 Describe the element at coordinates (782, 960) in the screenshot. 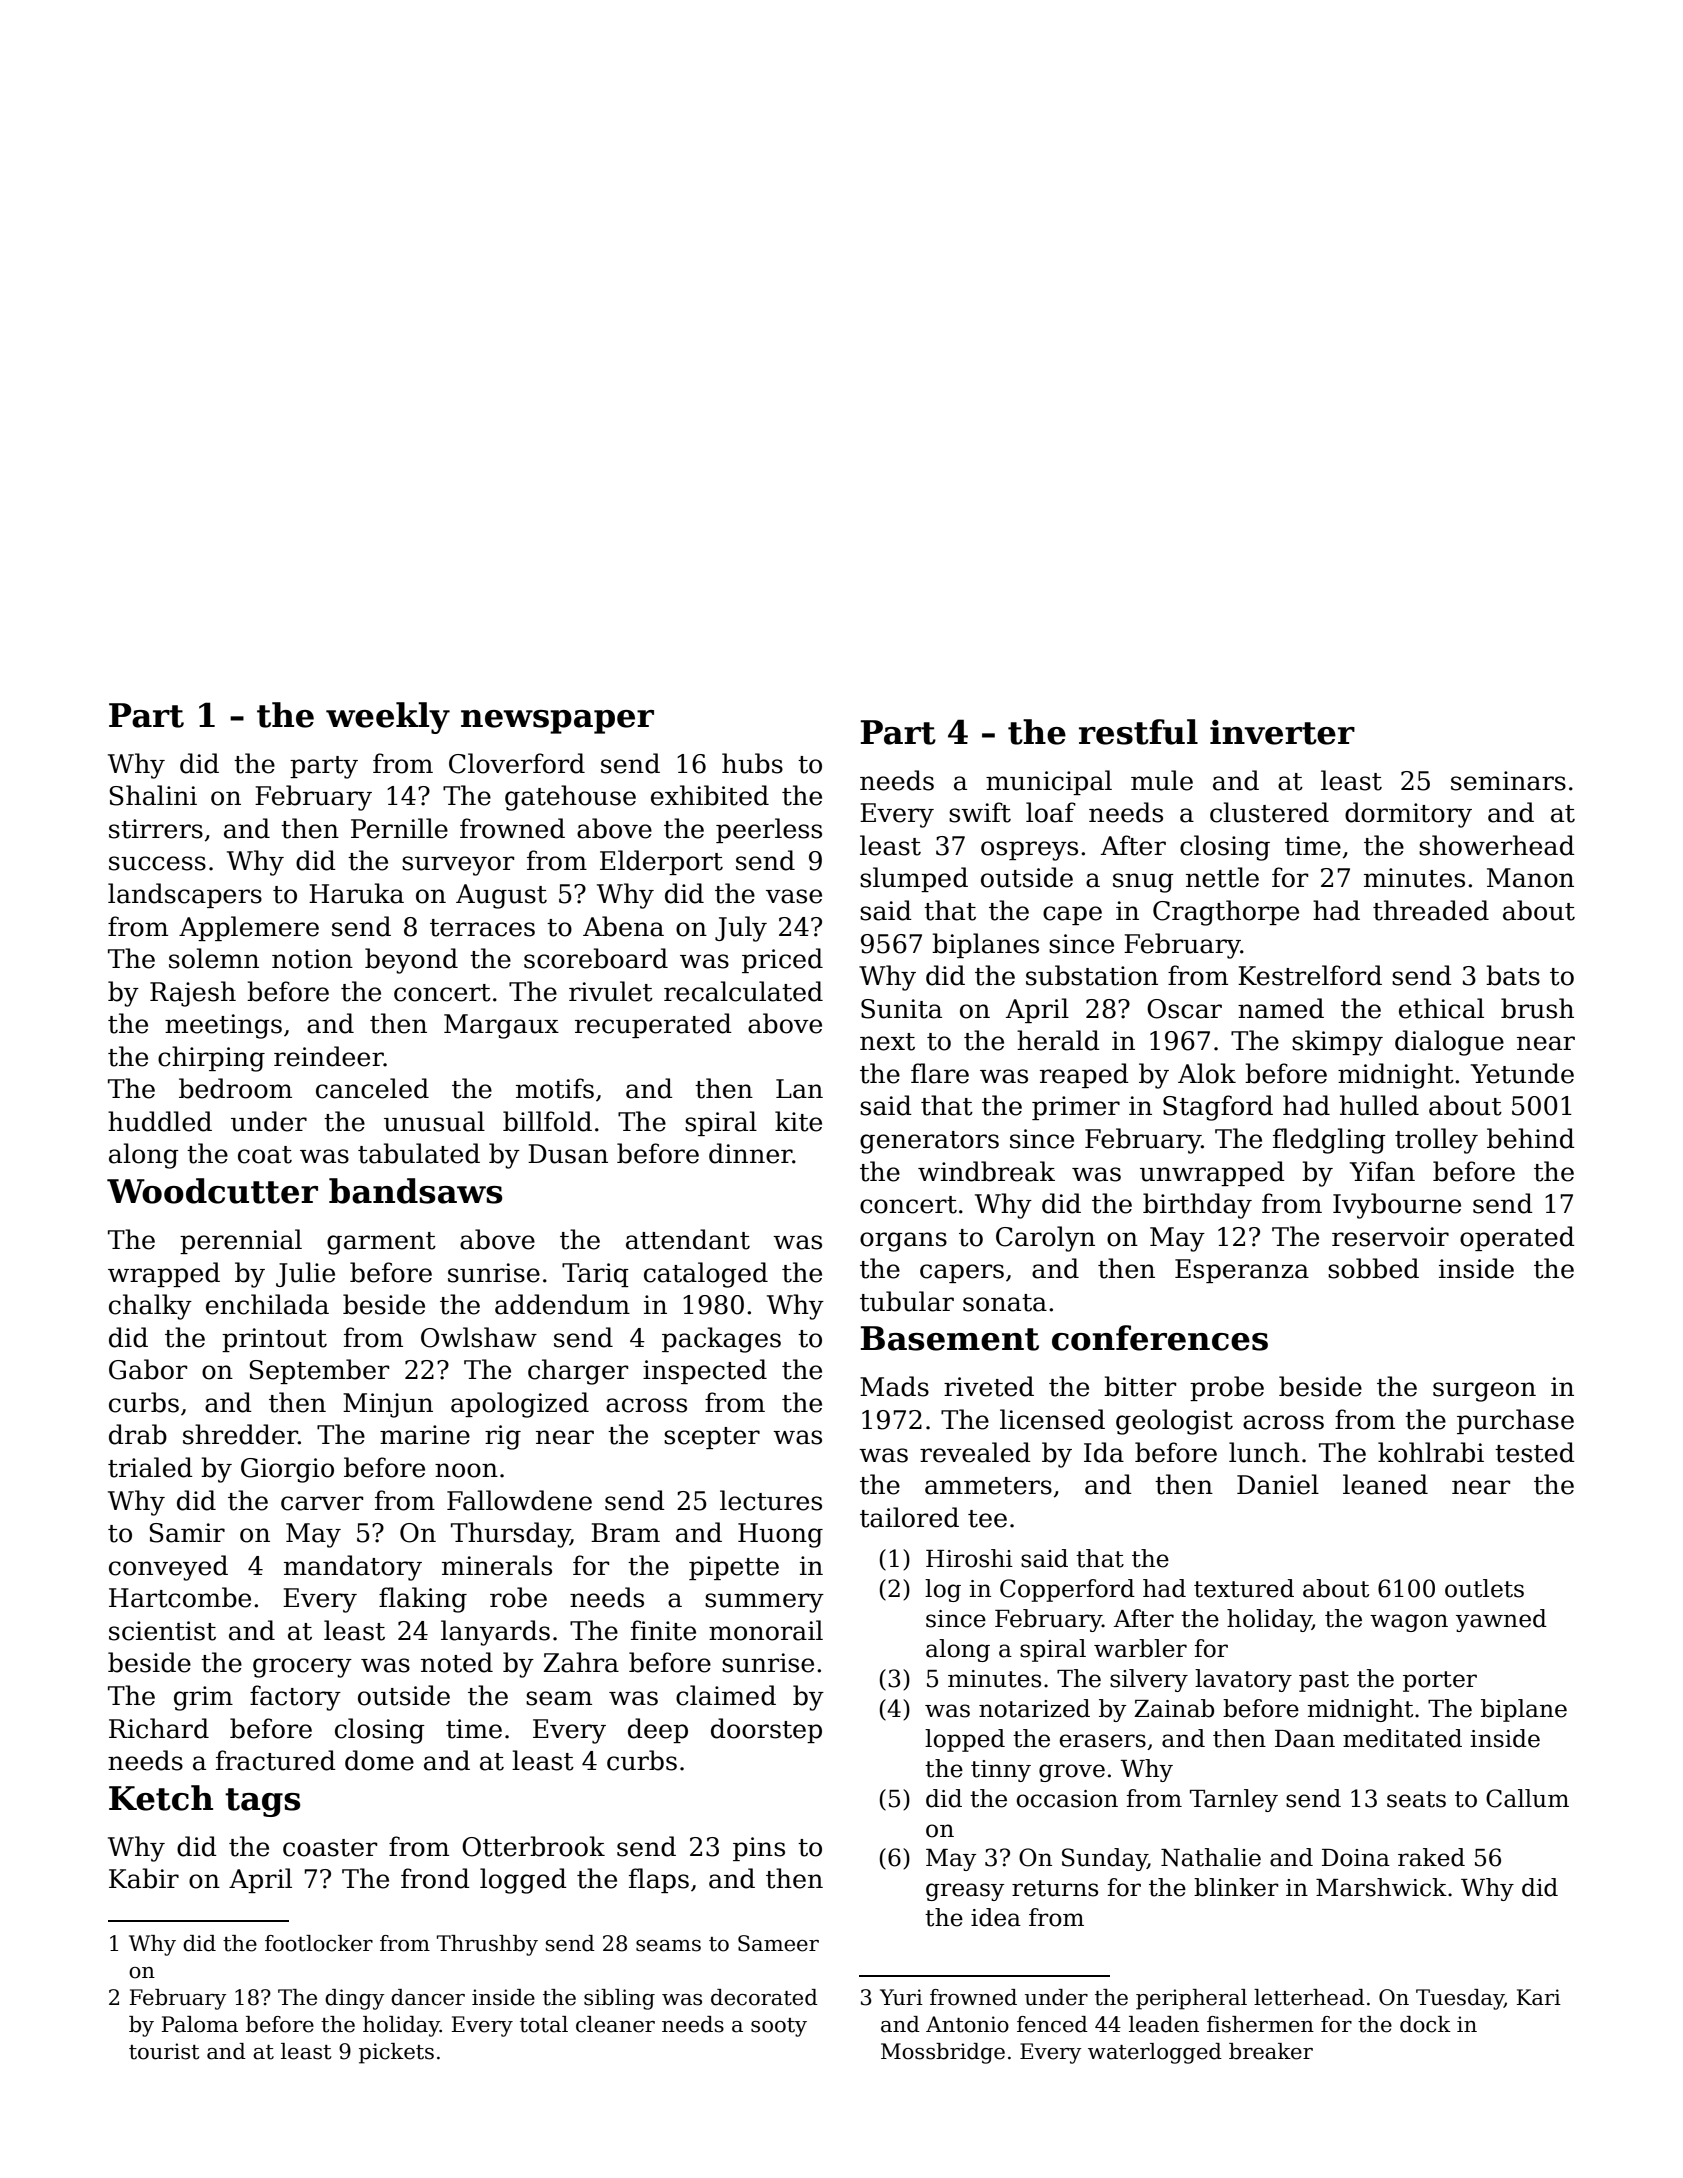

I see `priced` at that location.
